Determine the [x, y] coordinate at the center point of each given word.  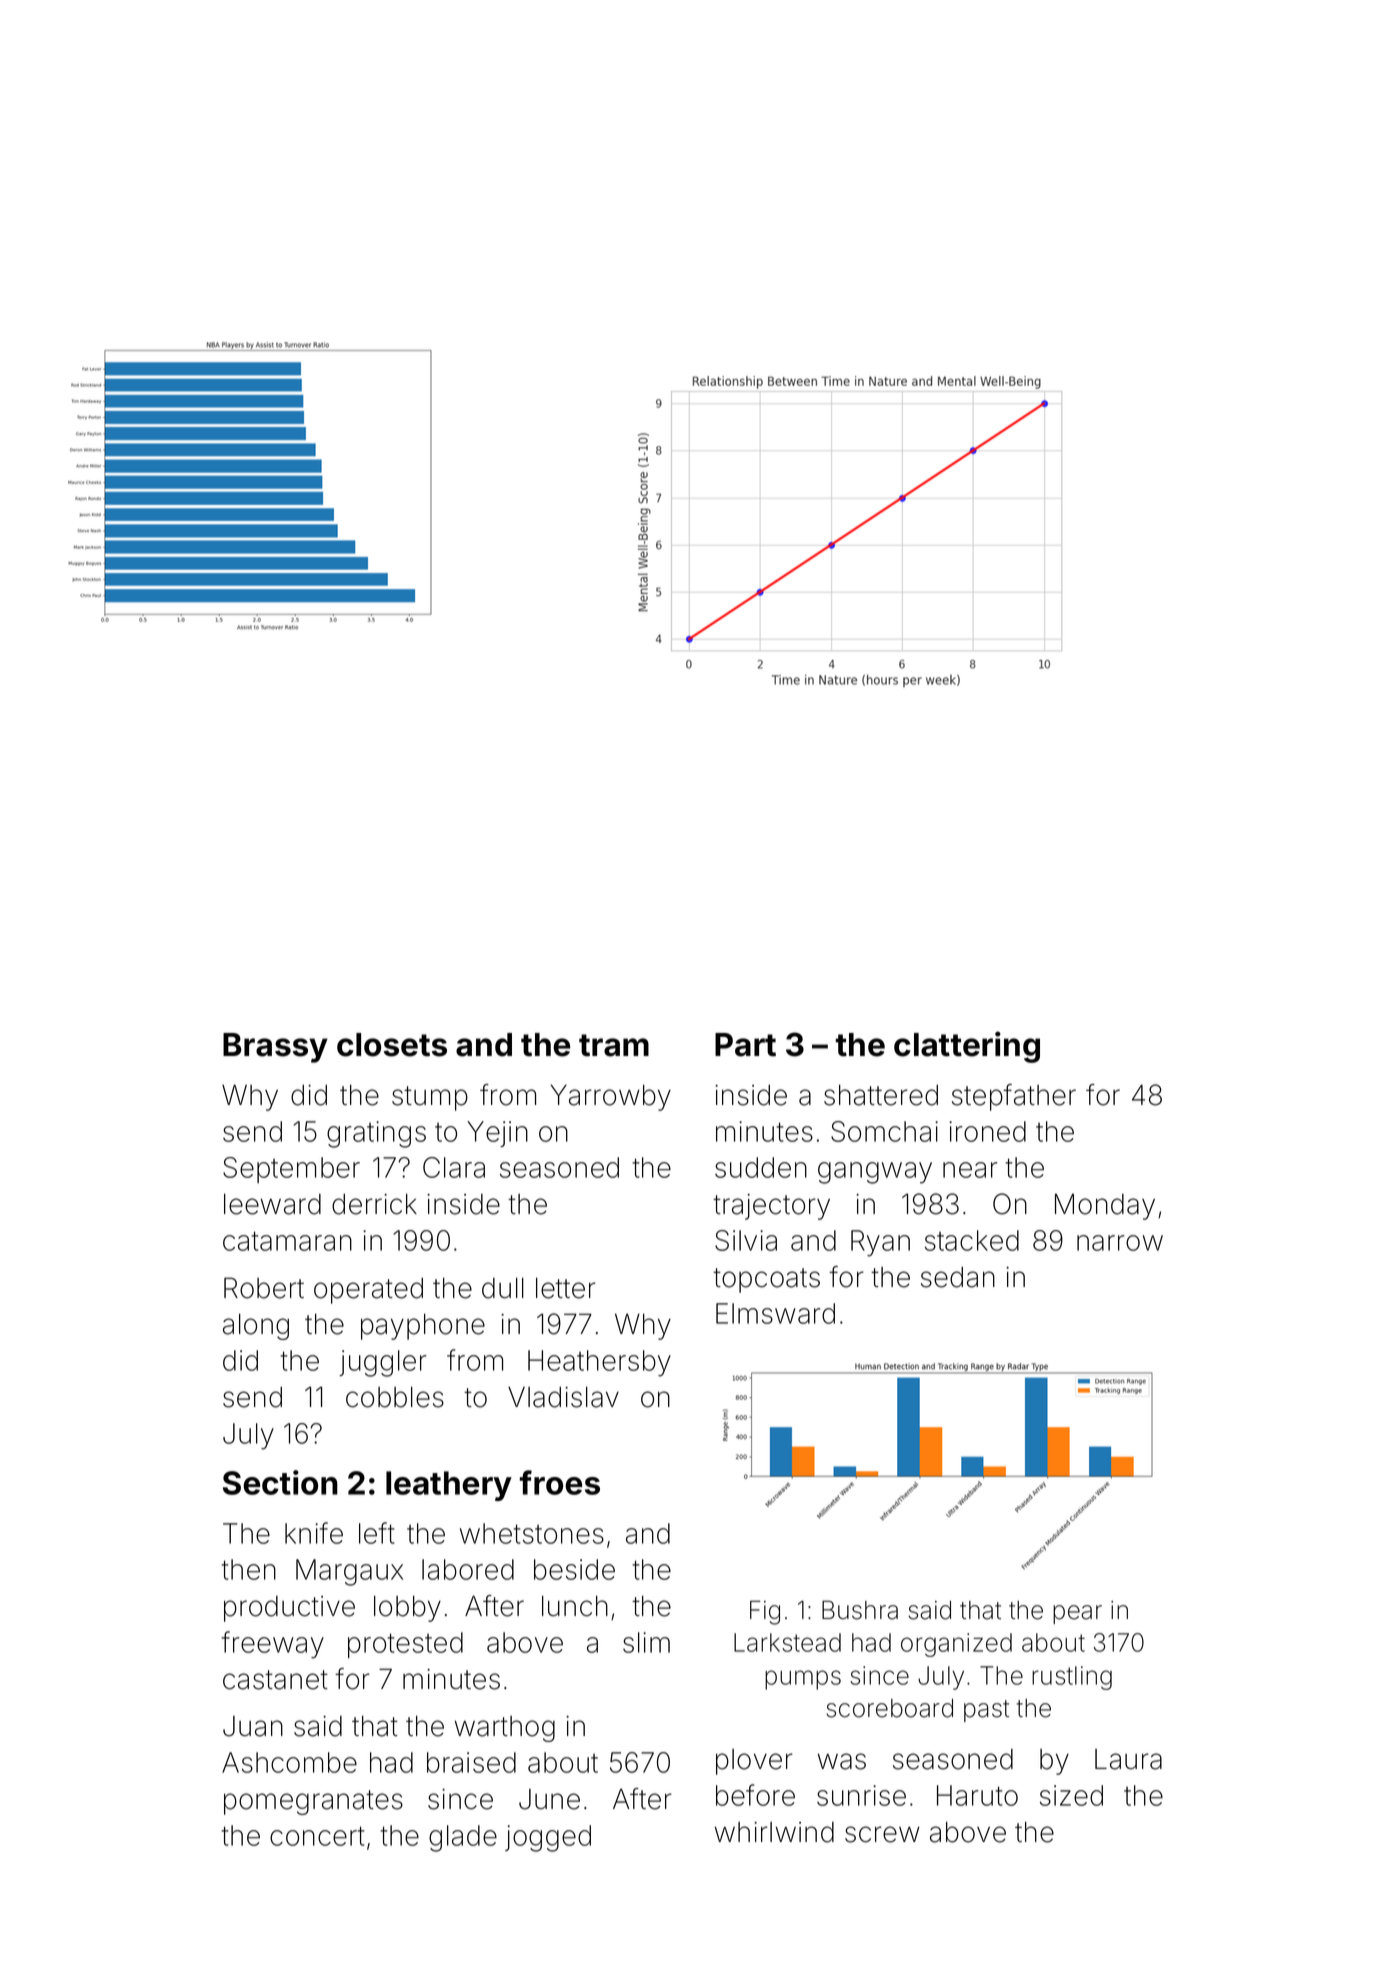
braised [471, 1762]
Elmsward [775, 1313]
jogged [548, 1838]
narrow [1120, 1243]
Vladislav [563, 1397]
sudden [761, 1167]
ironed [987, 1131]
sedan [958, 1277]
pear [1077, 1614]
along [256, 1327]
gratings [376, 1134]
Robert [264, 1288]
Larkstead [787, 1642]
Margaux [349, 1572]
